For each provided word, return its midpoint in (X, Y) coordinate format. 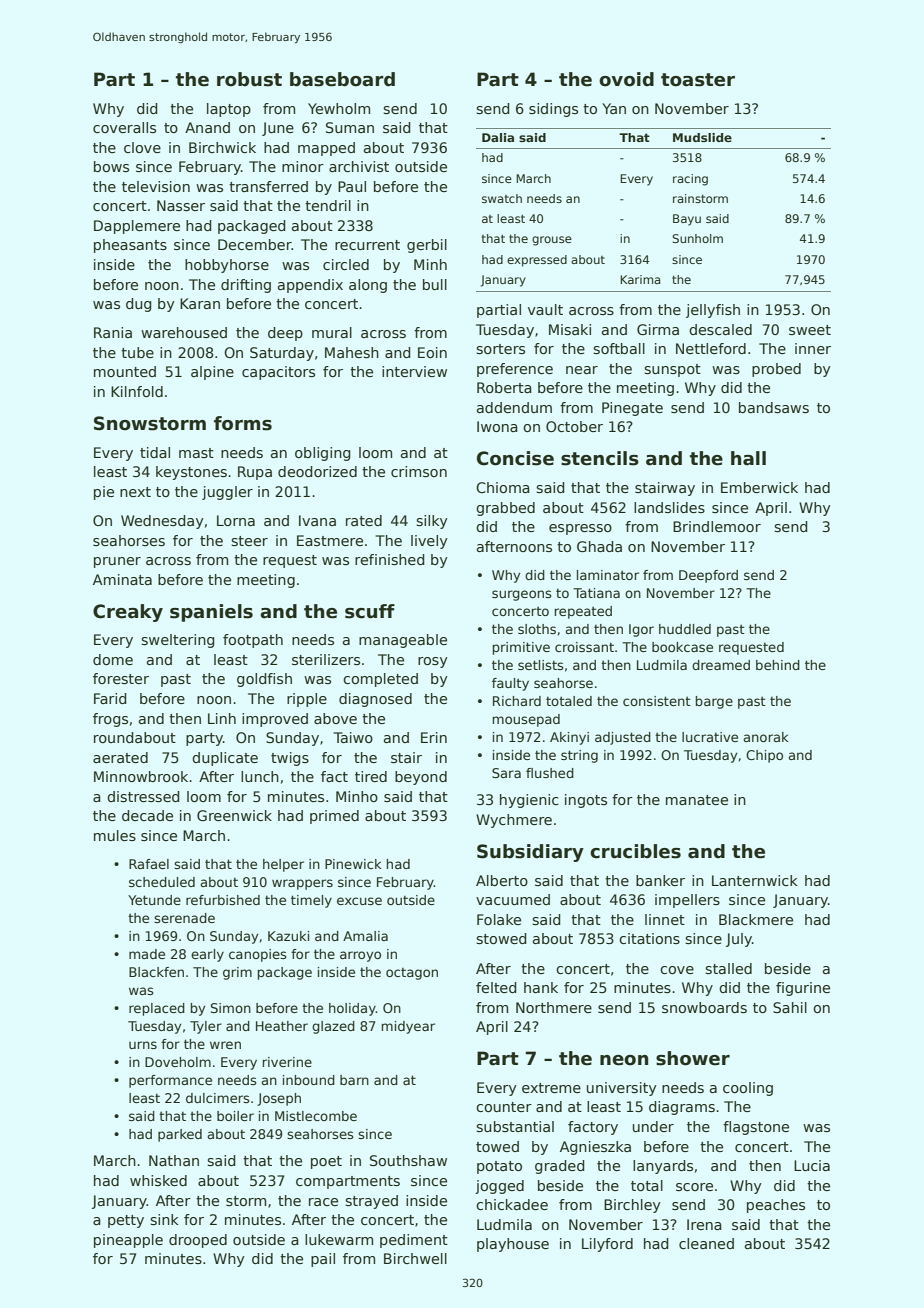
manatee (697, 800)
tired (371, 776)
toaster (698, 80)
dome (113, 659)
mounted (125, 371)
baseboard (342, 79)
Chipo (764, 756)
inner (813, 348)
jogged (499, 1187)
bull (435, 284)
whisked (158, 1180)
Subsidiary (530, 853)
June (278, 129)
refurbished (223, 900)
